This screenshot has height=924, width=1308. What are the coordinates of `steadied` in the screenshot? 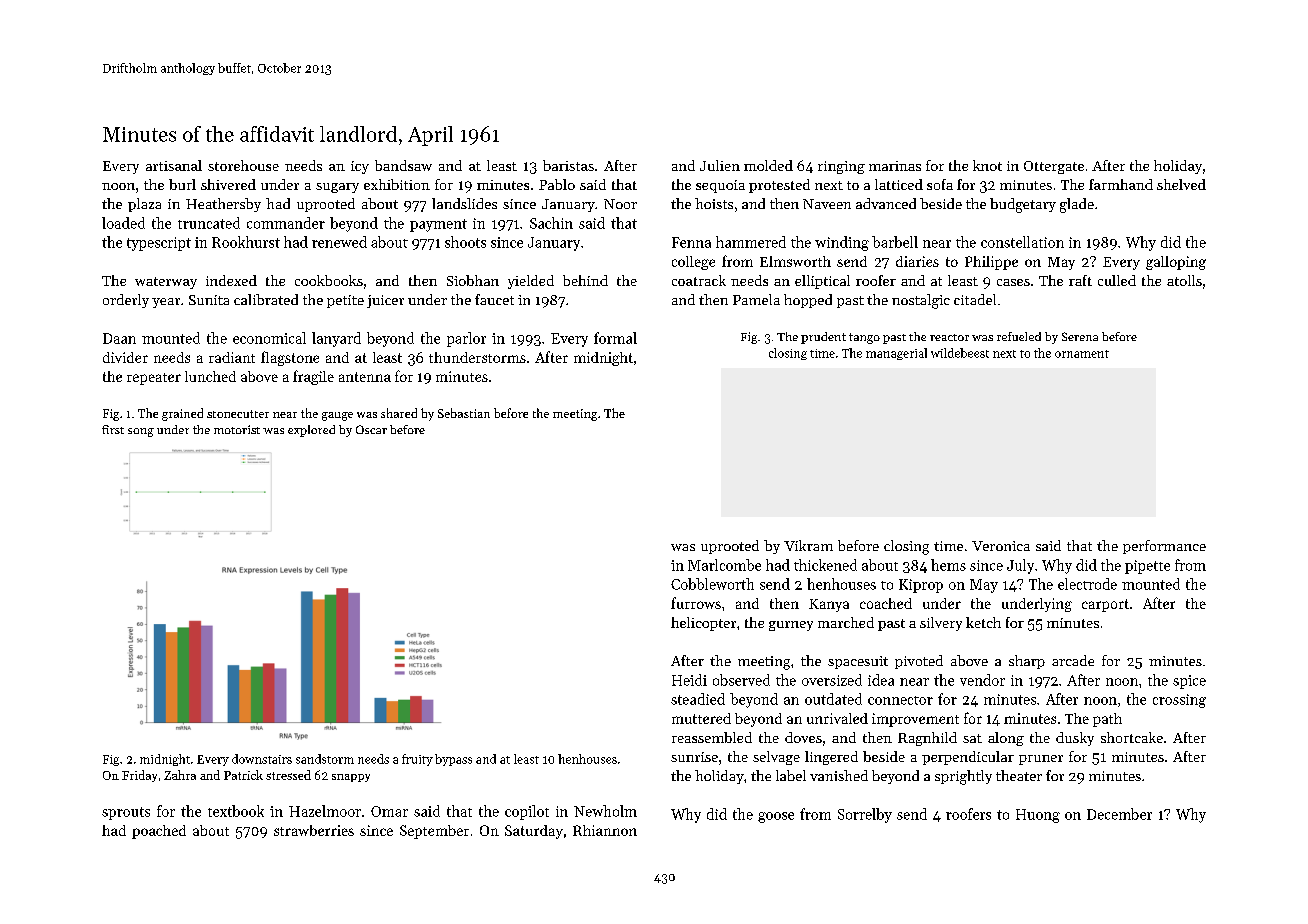 It's located at (698, 699).
